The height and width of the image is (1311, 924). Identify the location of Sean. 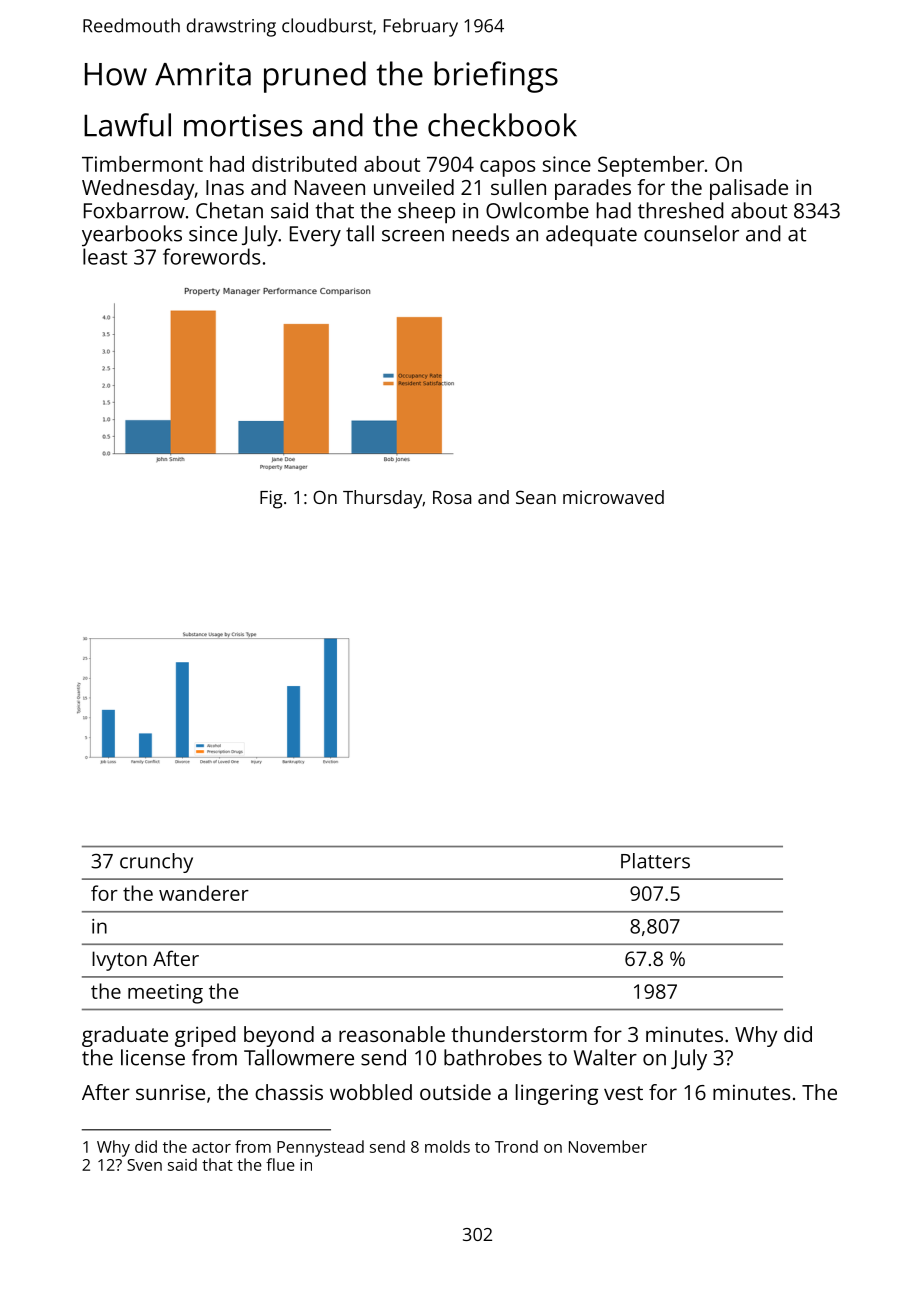
(536, 497).
